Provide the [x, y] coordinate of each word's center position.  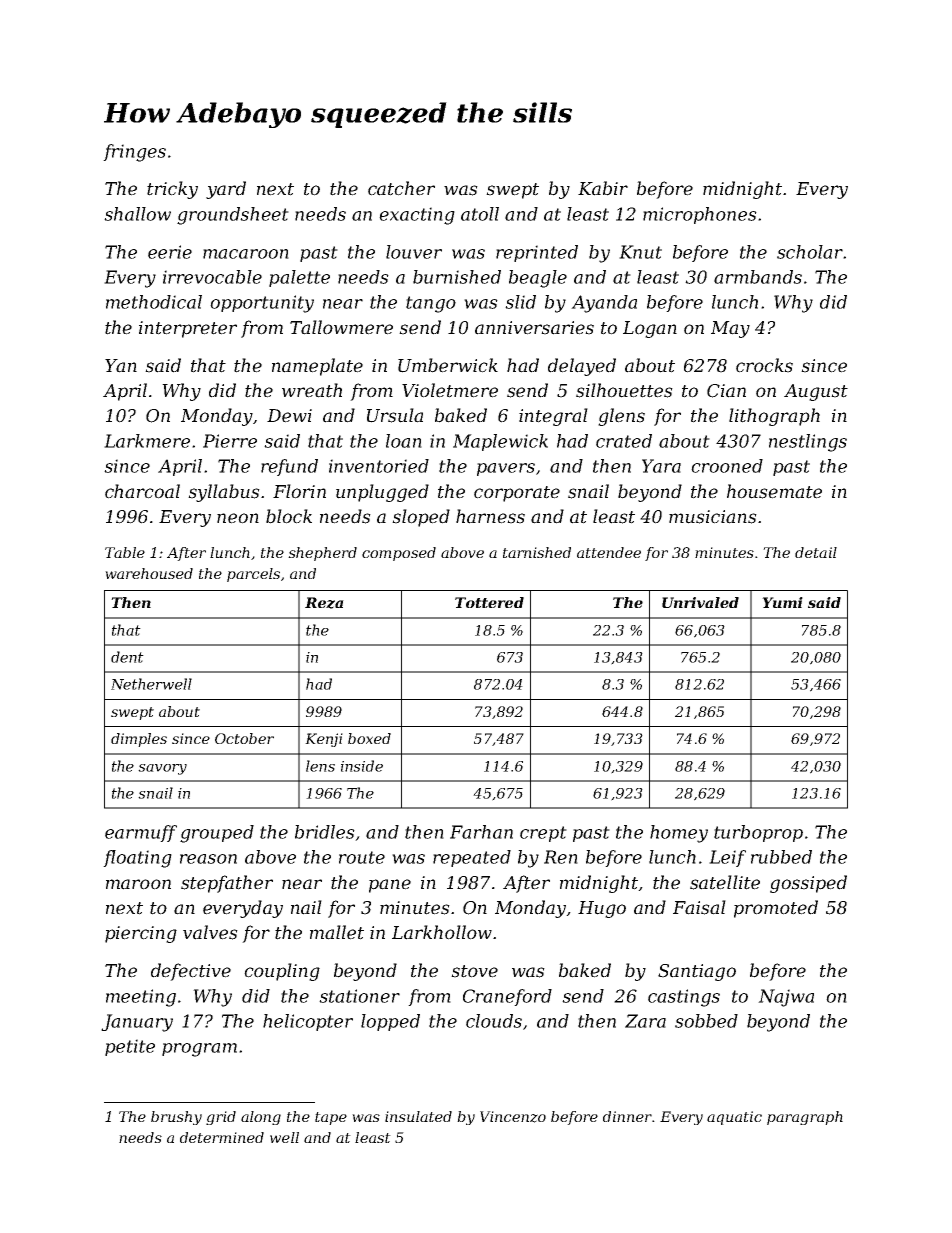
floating [137, 859]
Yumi [782, 602]
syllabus [224, 493]
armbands [758, 277]
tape [331, 1118]
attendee [609, 552]
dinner [627, 1116]
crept [543, 834]
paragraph [805, 1118]
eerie [170, 252]
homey [679, 834]
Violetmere [450, 390]
